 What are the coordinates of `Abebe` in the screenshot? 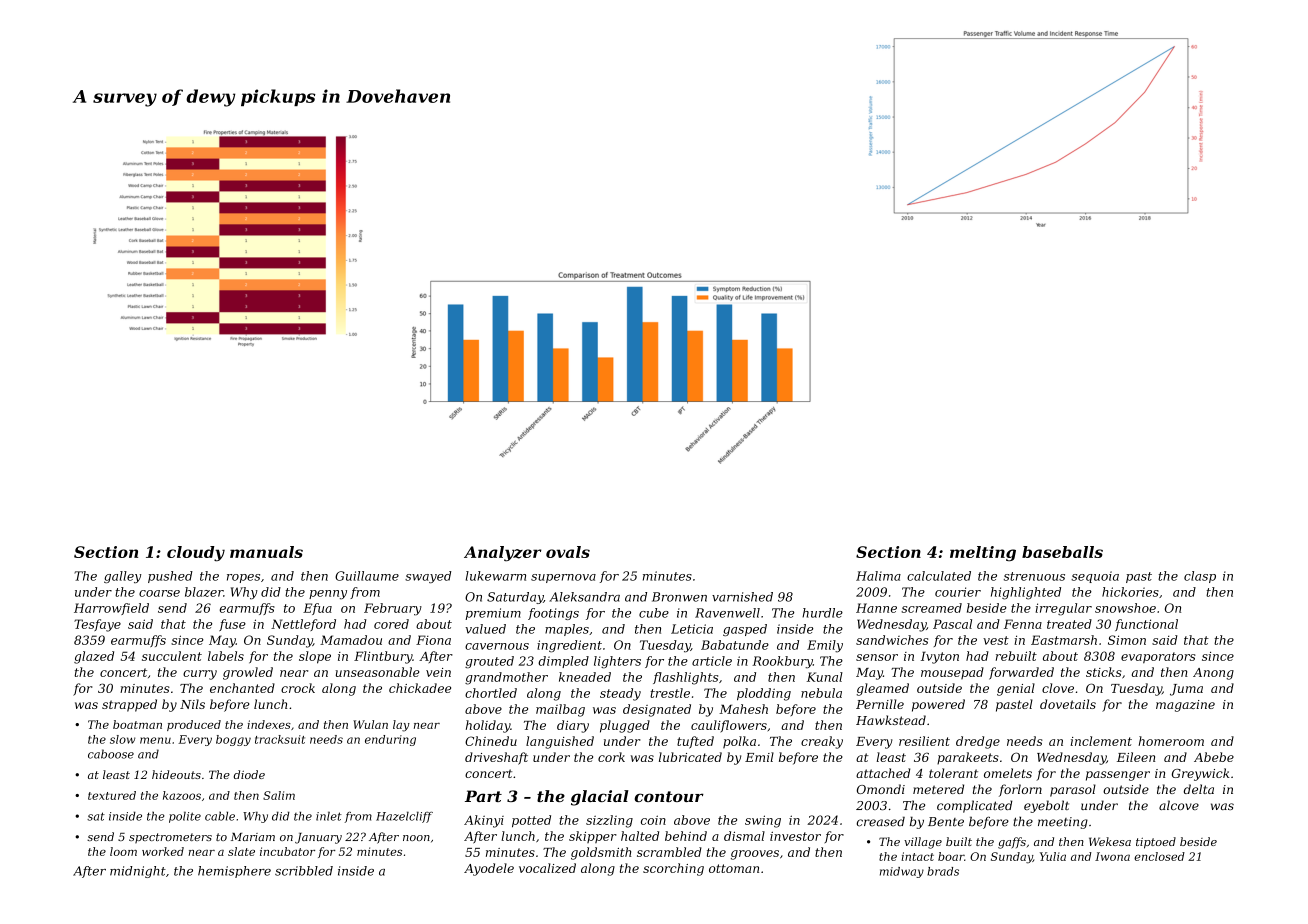 It's located at (1214, 757).
